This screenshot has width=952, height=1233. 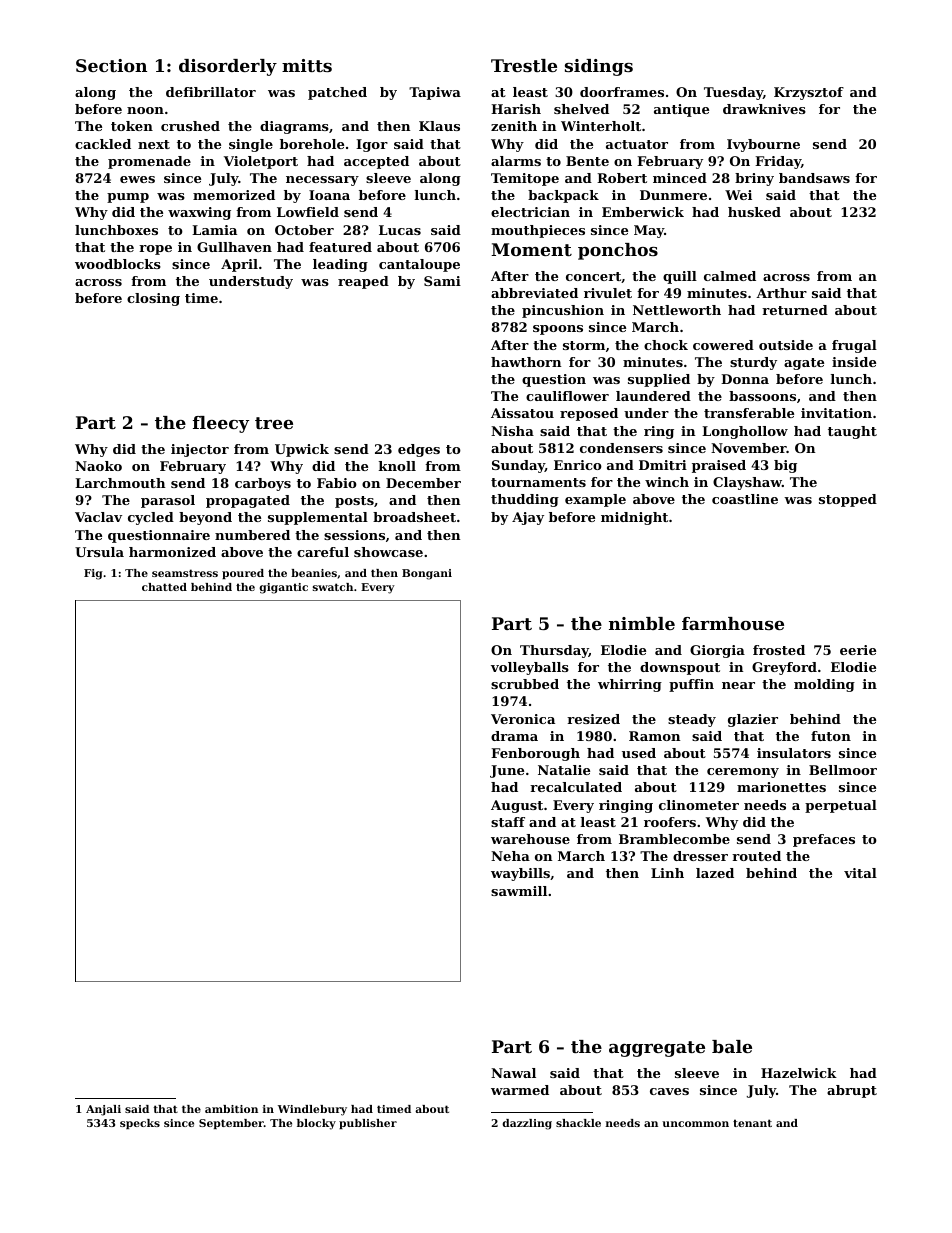 I want to click on broadsheet, so click(x=414, y=517).
